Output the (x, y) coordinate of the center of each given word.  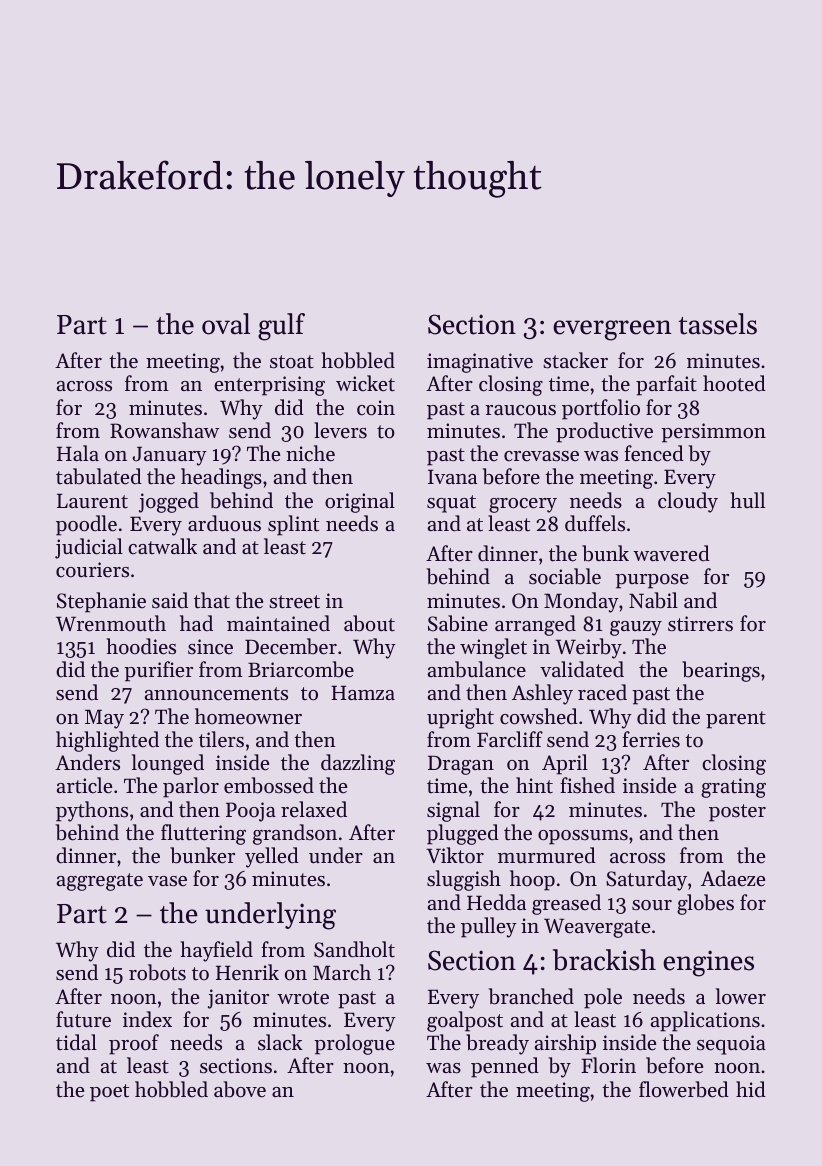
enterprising (269, 386)
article (84, 785)
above (240, 1089)
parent (736, 720)
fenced (654, 453)
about (369, 623)
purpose (652, 581)
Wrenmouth (111, 623)
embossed (269, 785)
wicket (365, 383)
